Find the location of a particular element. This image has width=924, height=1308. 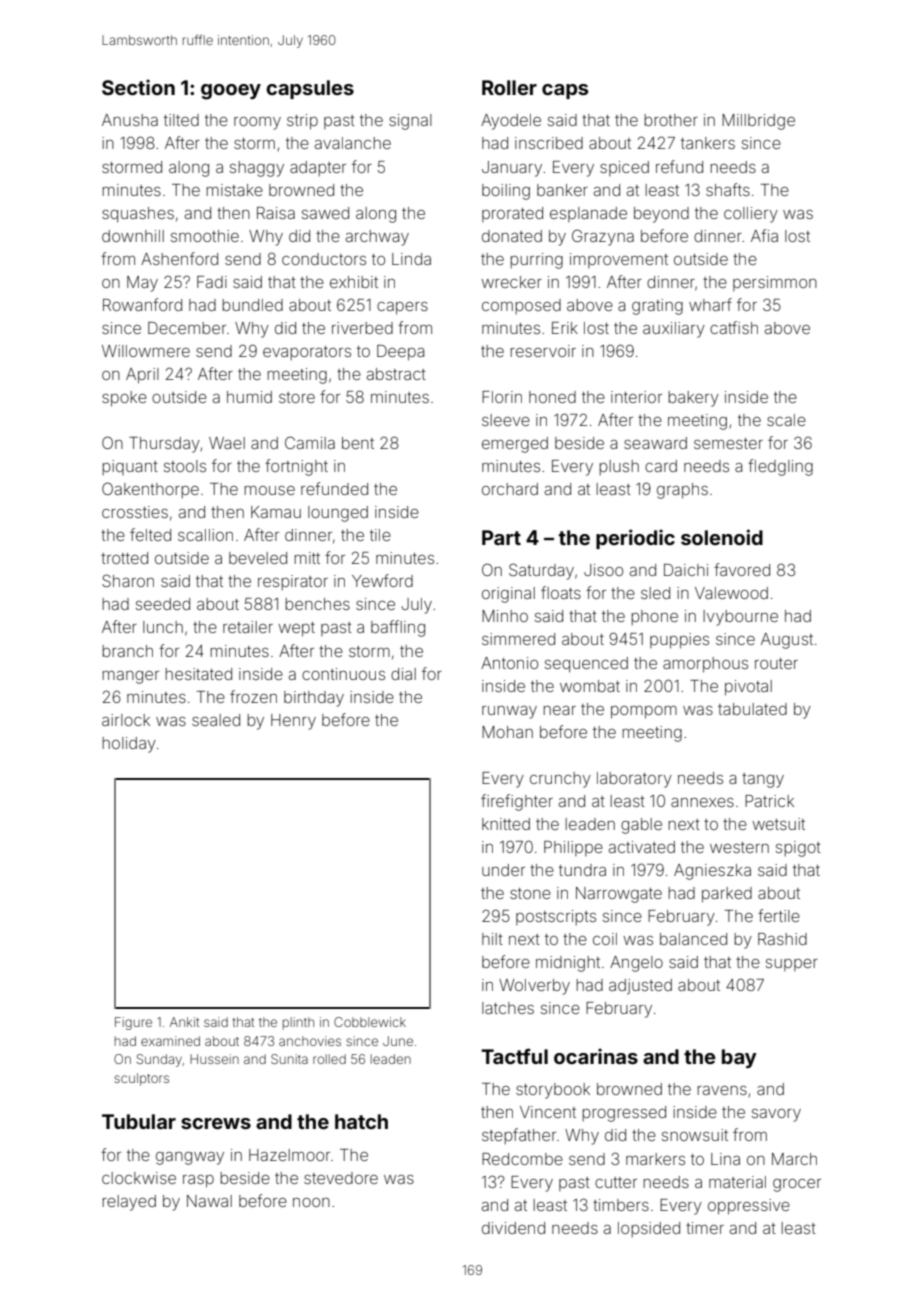

emerged is located at coordinates (515, 445).
